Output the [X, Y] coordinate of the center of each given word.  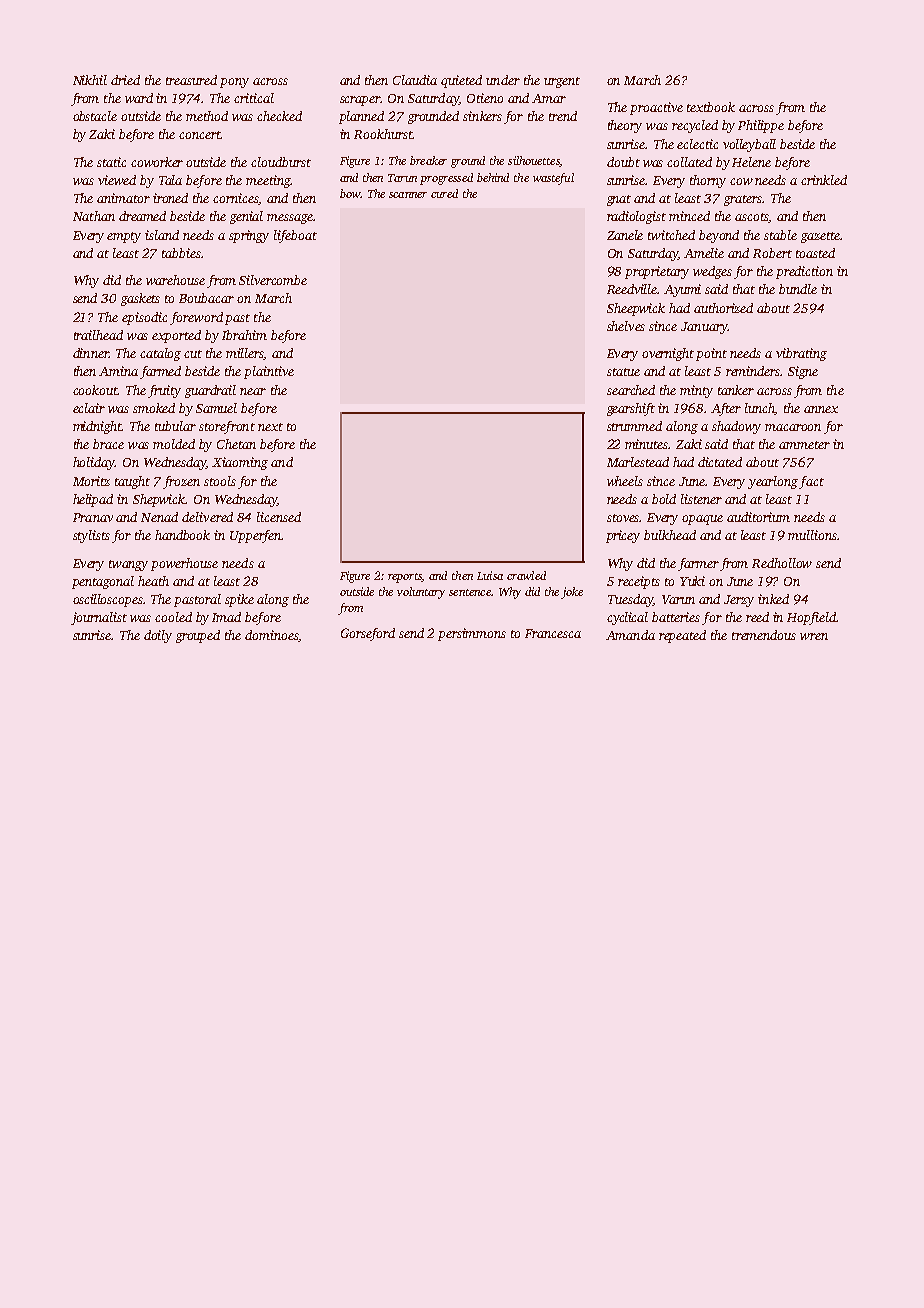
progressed [446, 179]
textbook [711, 107]
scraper [360, 101]
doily [158, 636]
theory [625, 126]
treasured [191, 80]
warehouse [175, 280]
